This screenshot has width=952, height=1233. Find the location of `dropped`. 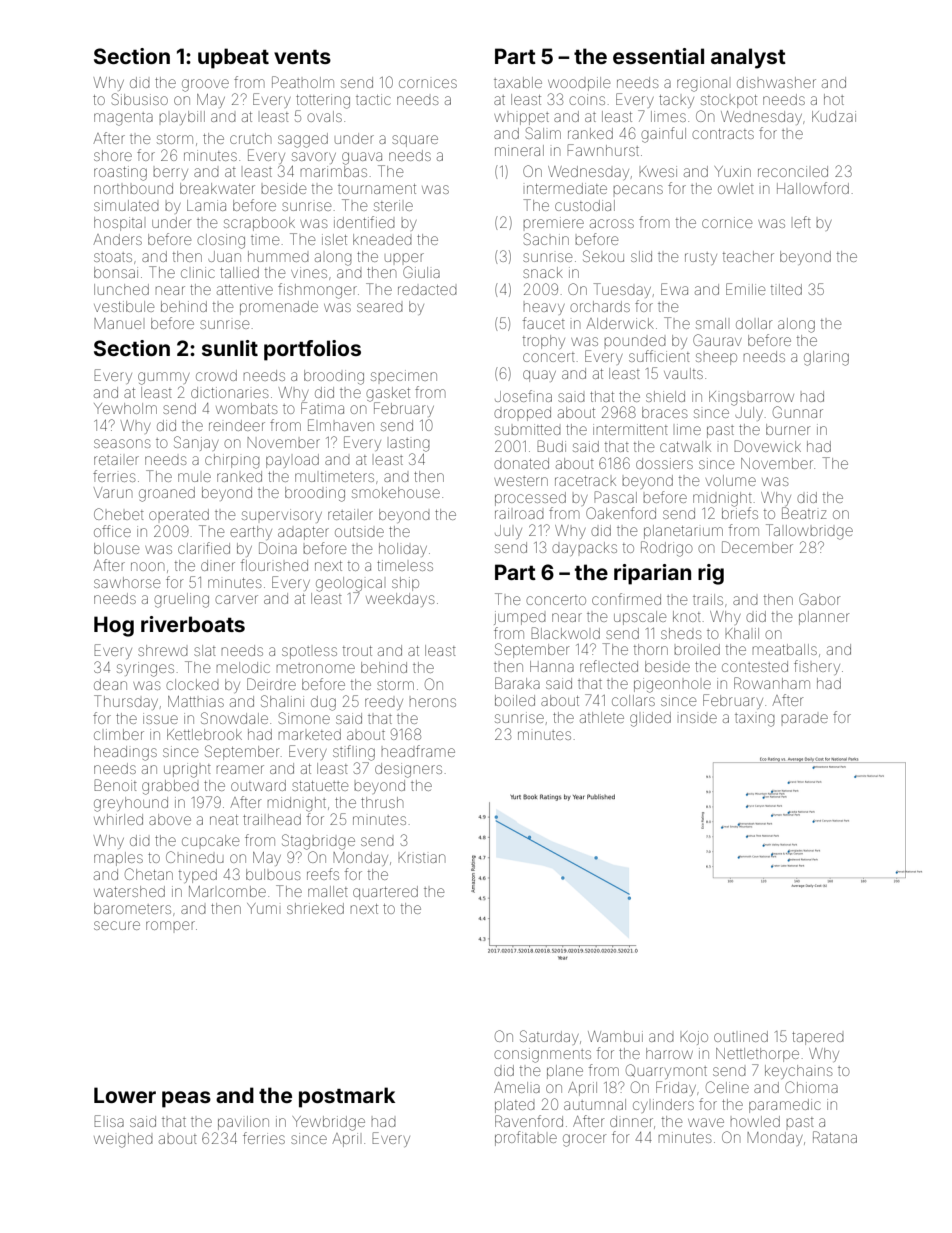

dropped is located at coordinates (522, 414).
